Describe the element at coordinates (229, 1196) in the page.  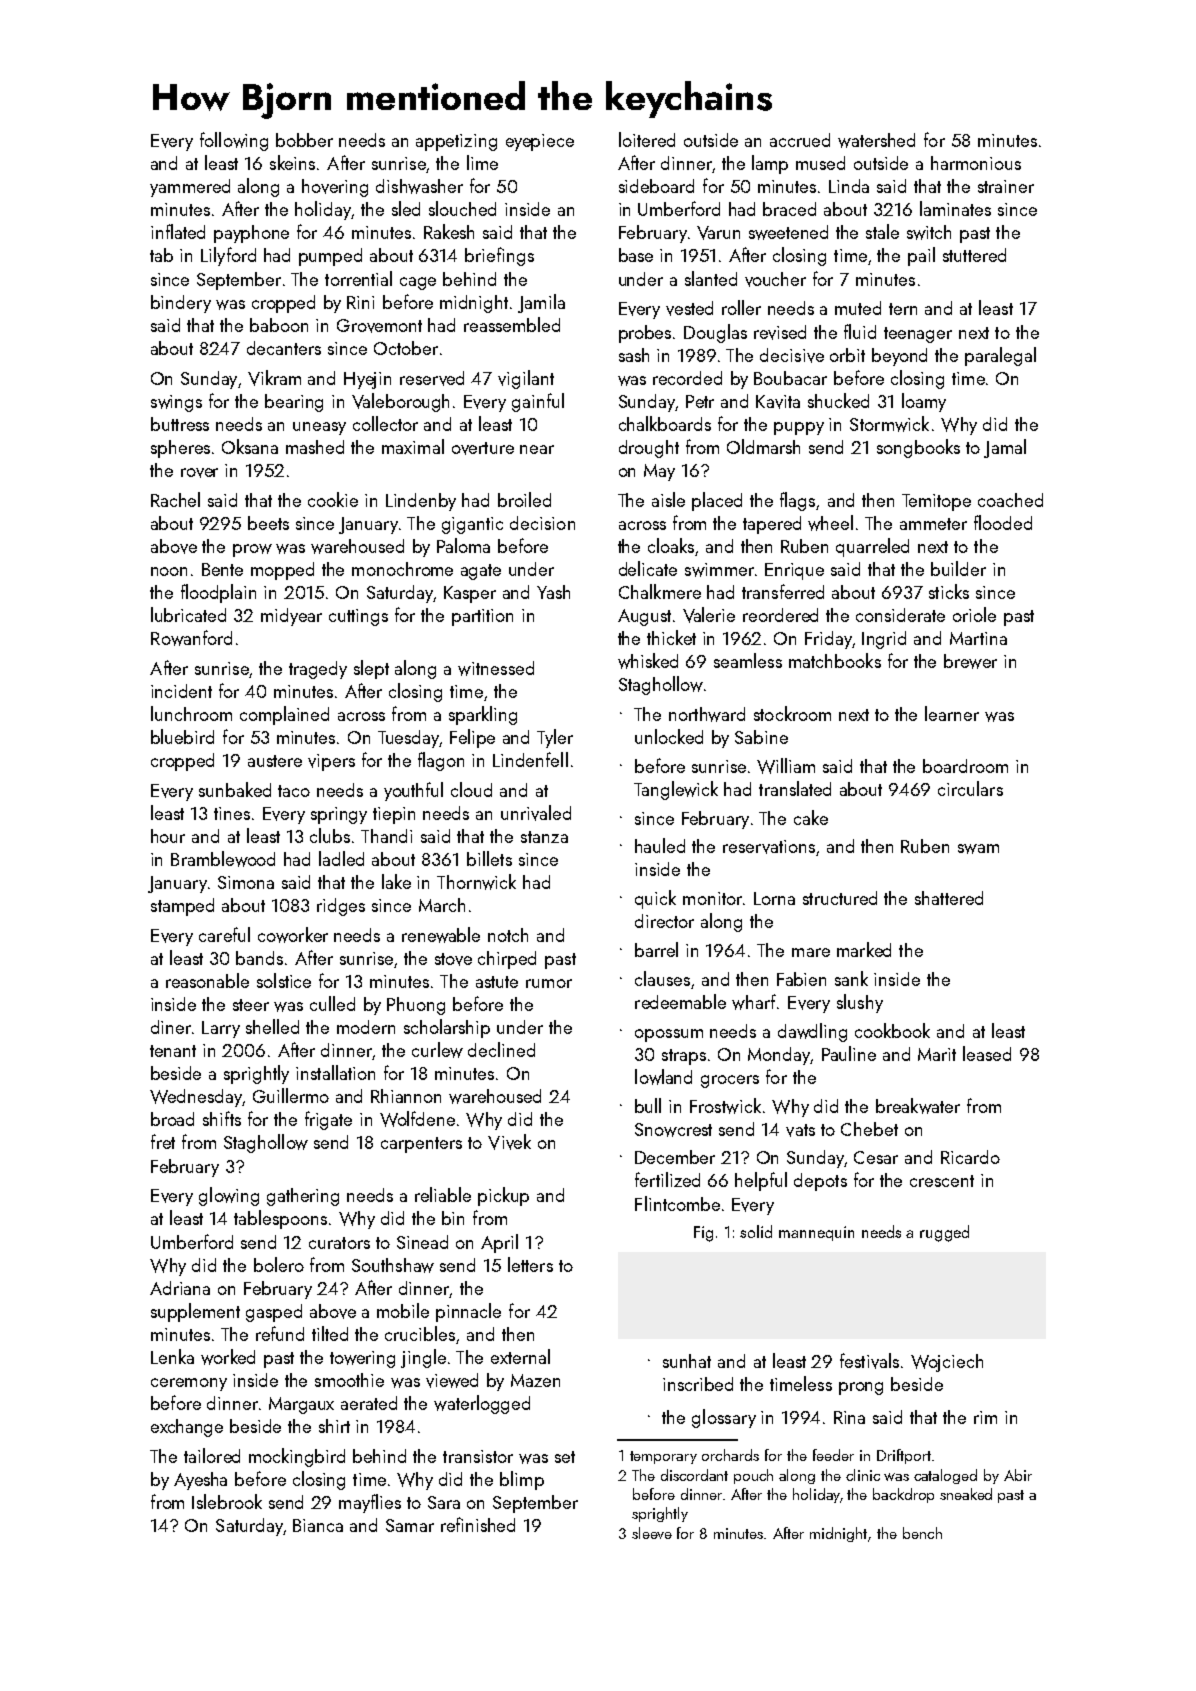
I see `glowing` at that location.
